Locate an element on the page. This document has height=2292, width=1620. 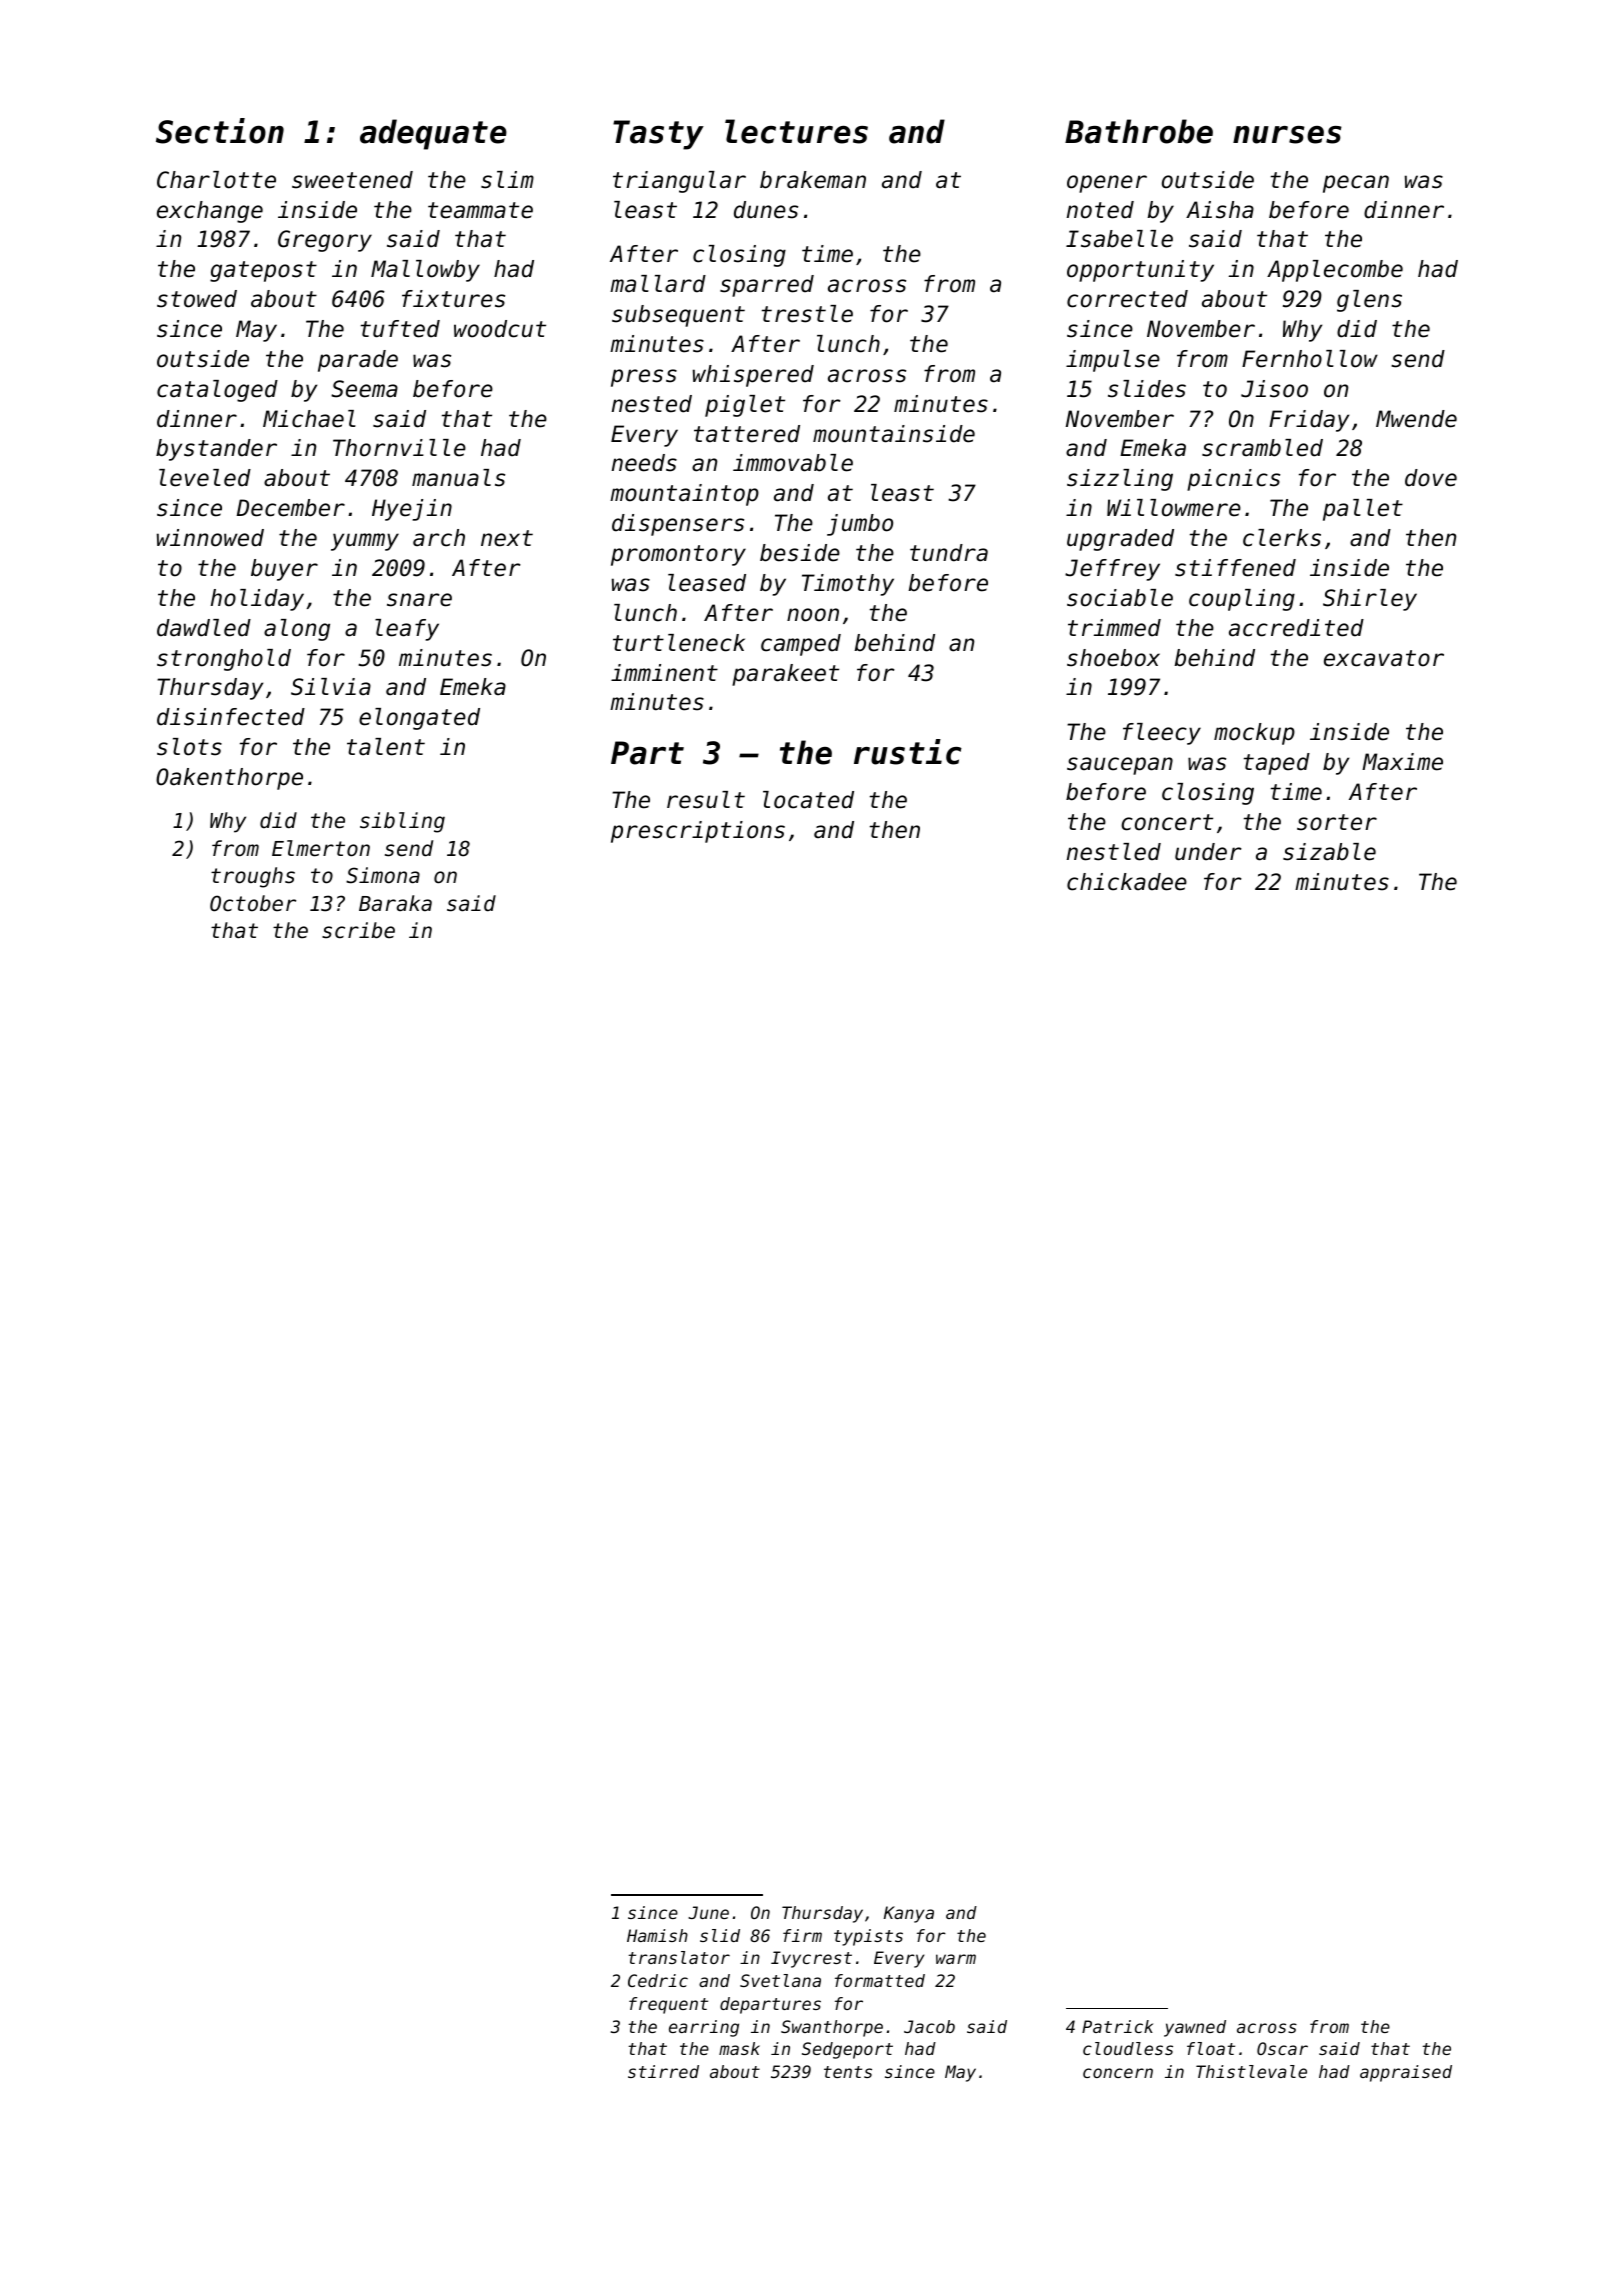
located is located at coordinates (808, 800).
